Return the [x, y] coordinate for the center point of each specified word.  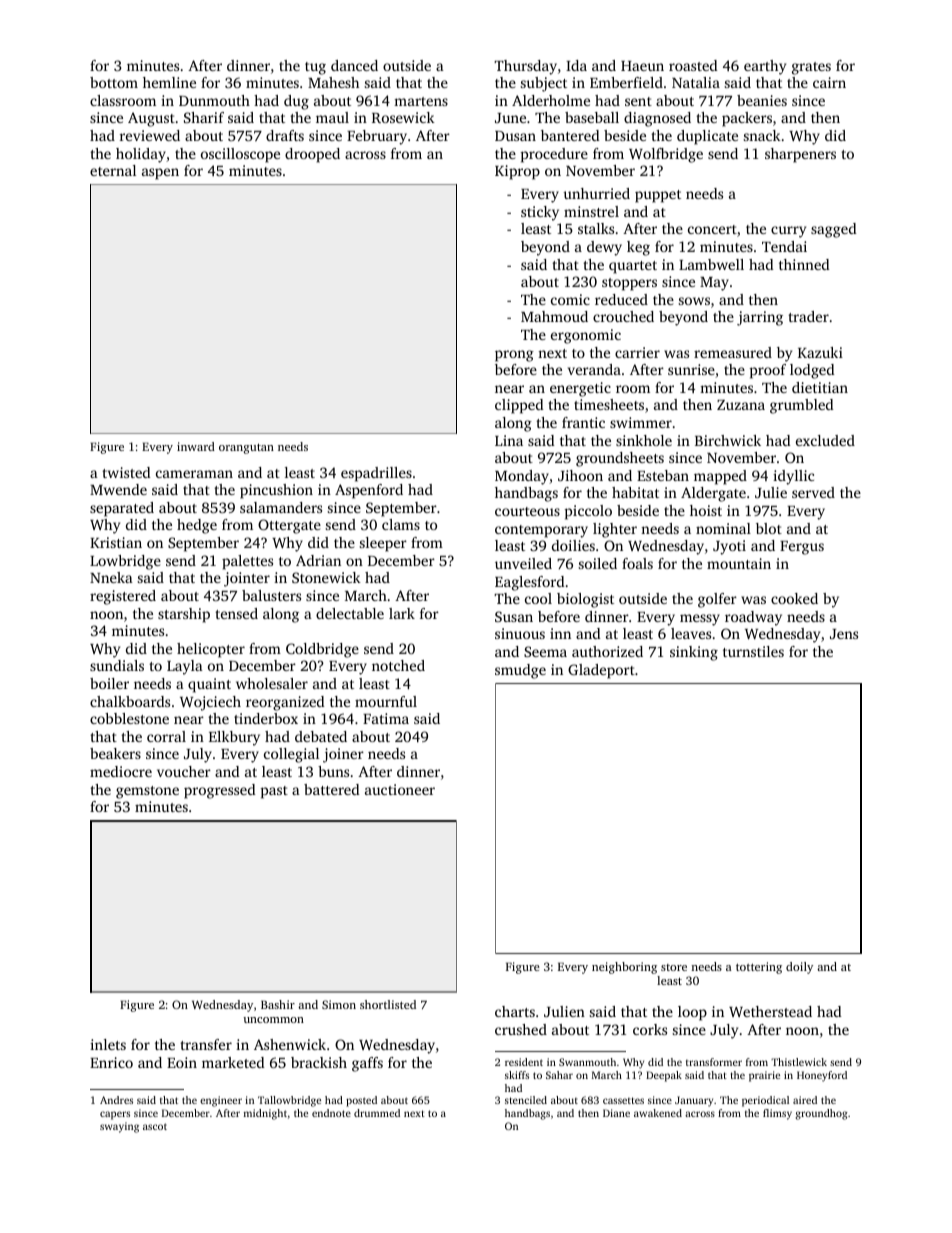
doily [799, 968]
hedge [197, 526]
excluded [825, 440]
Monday [522, 477]
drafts [285, 135]
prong [514, 356]
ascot [155, 1126]
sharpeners [800, 155]
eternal [113, 170]
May [714, 284]
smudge [520, 671]
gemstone [147, 792]
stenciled [526, 1100]
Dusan [515, 136]
